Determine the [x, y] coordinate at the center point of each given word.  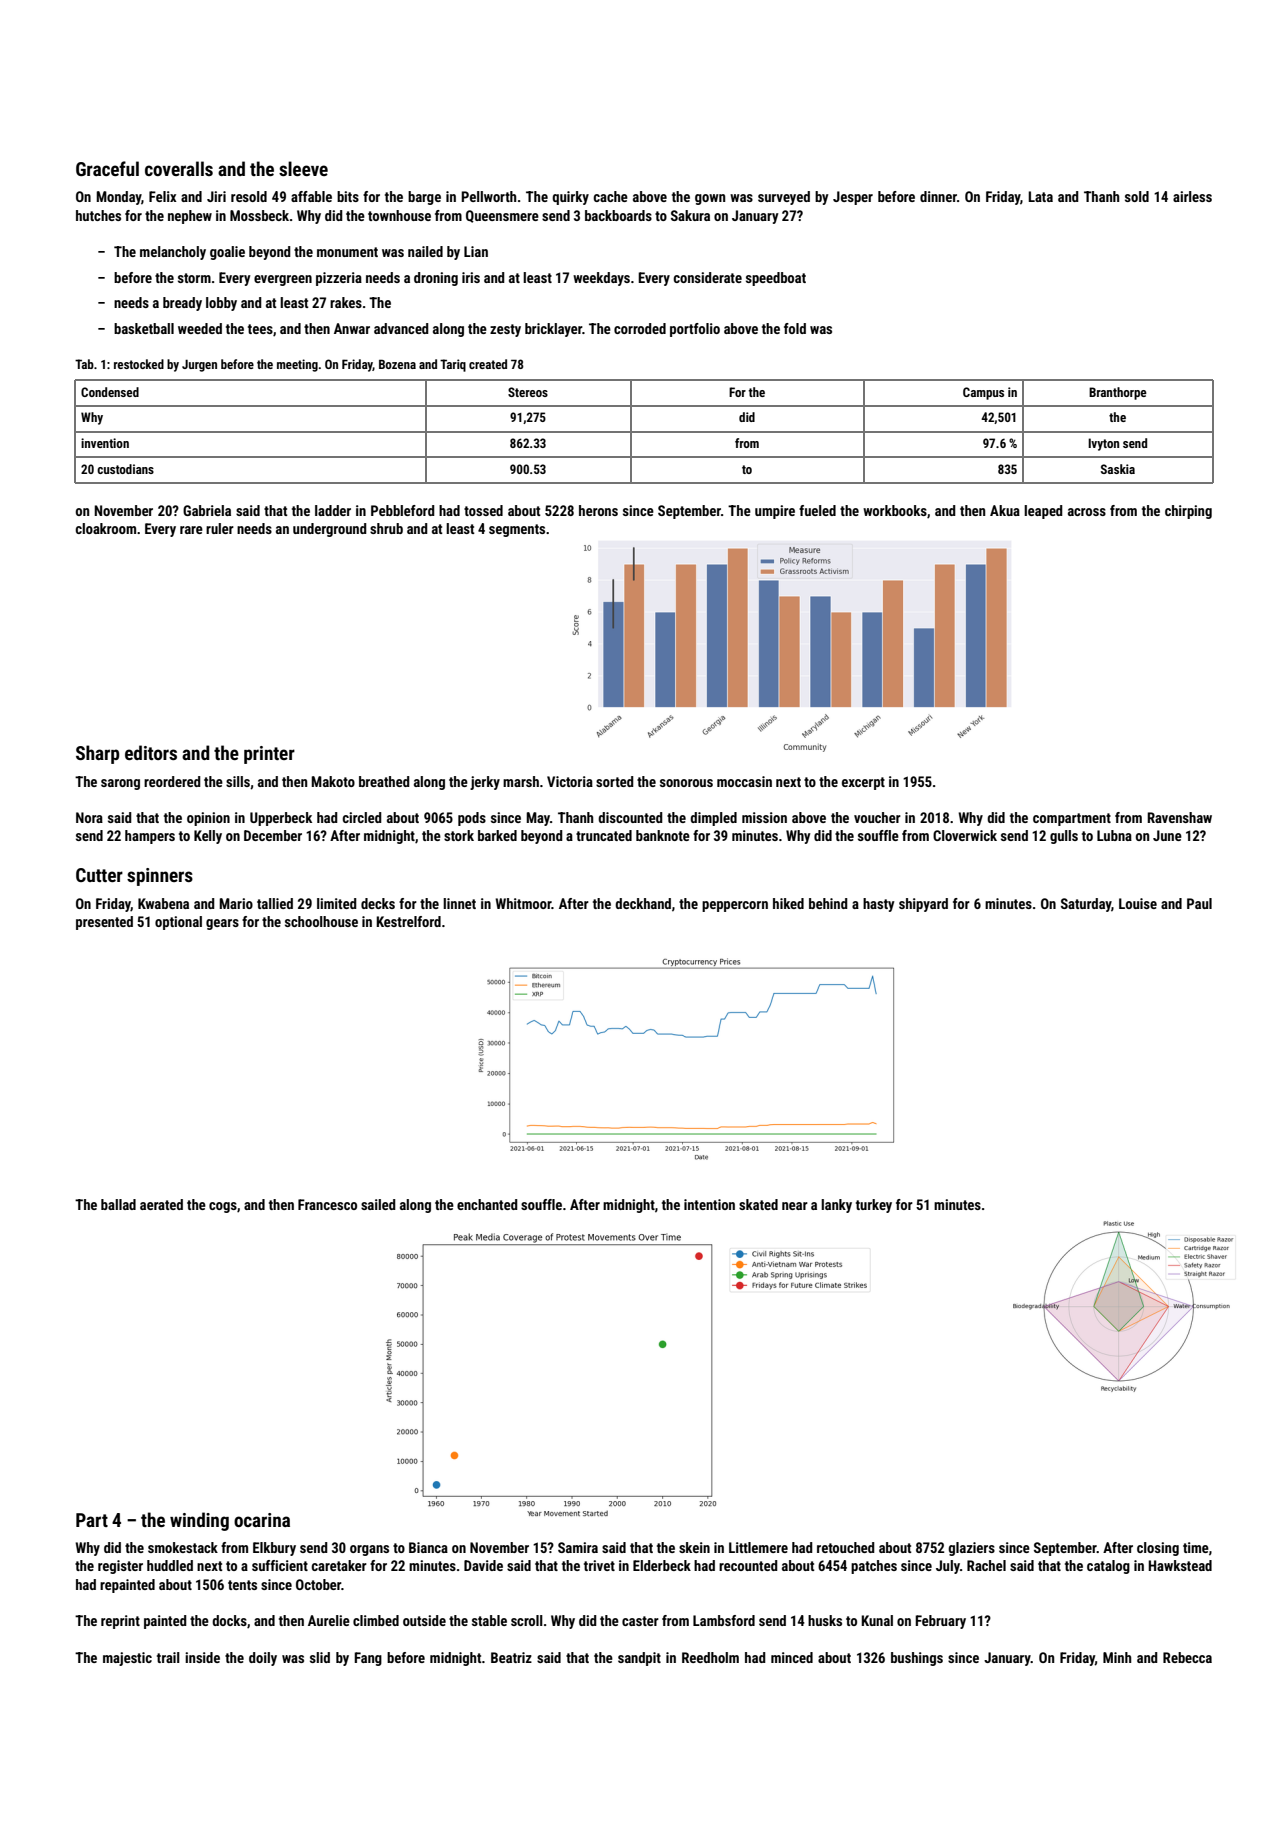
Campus [983, 393]
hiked [788, 903]
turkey [874, 1206]
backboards [618, 215]
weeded [200, 328]
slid [320, 1657]
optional [178, 923]
